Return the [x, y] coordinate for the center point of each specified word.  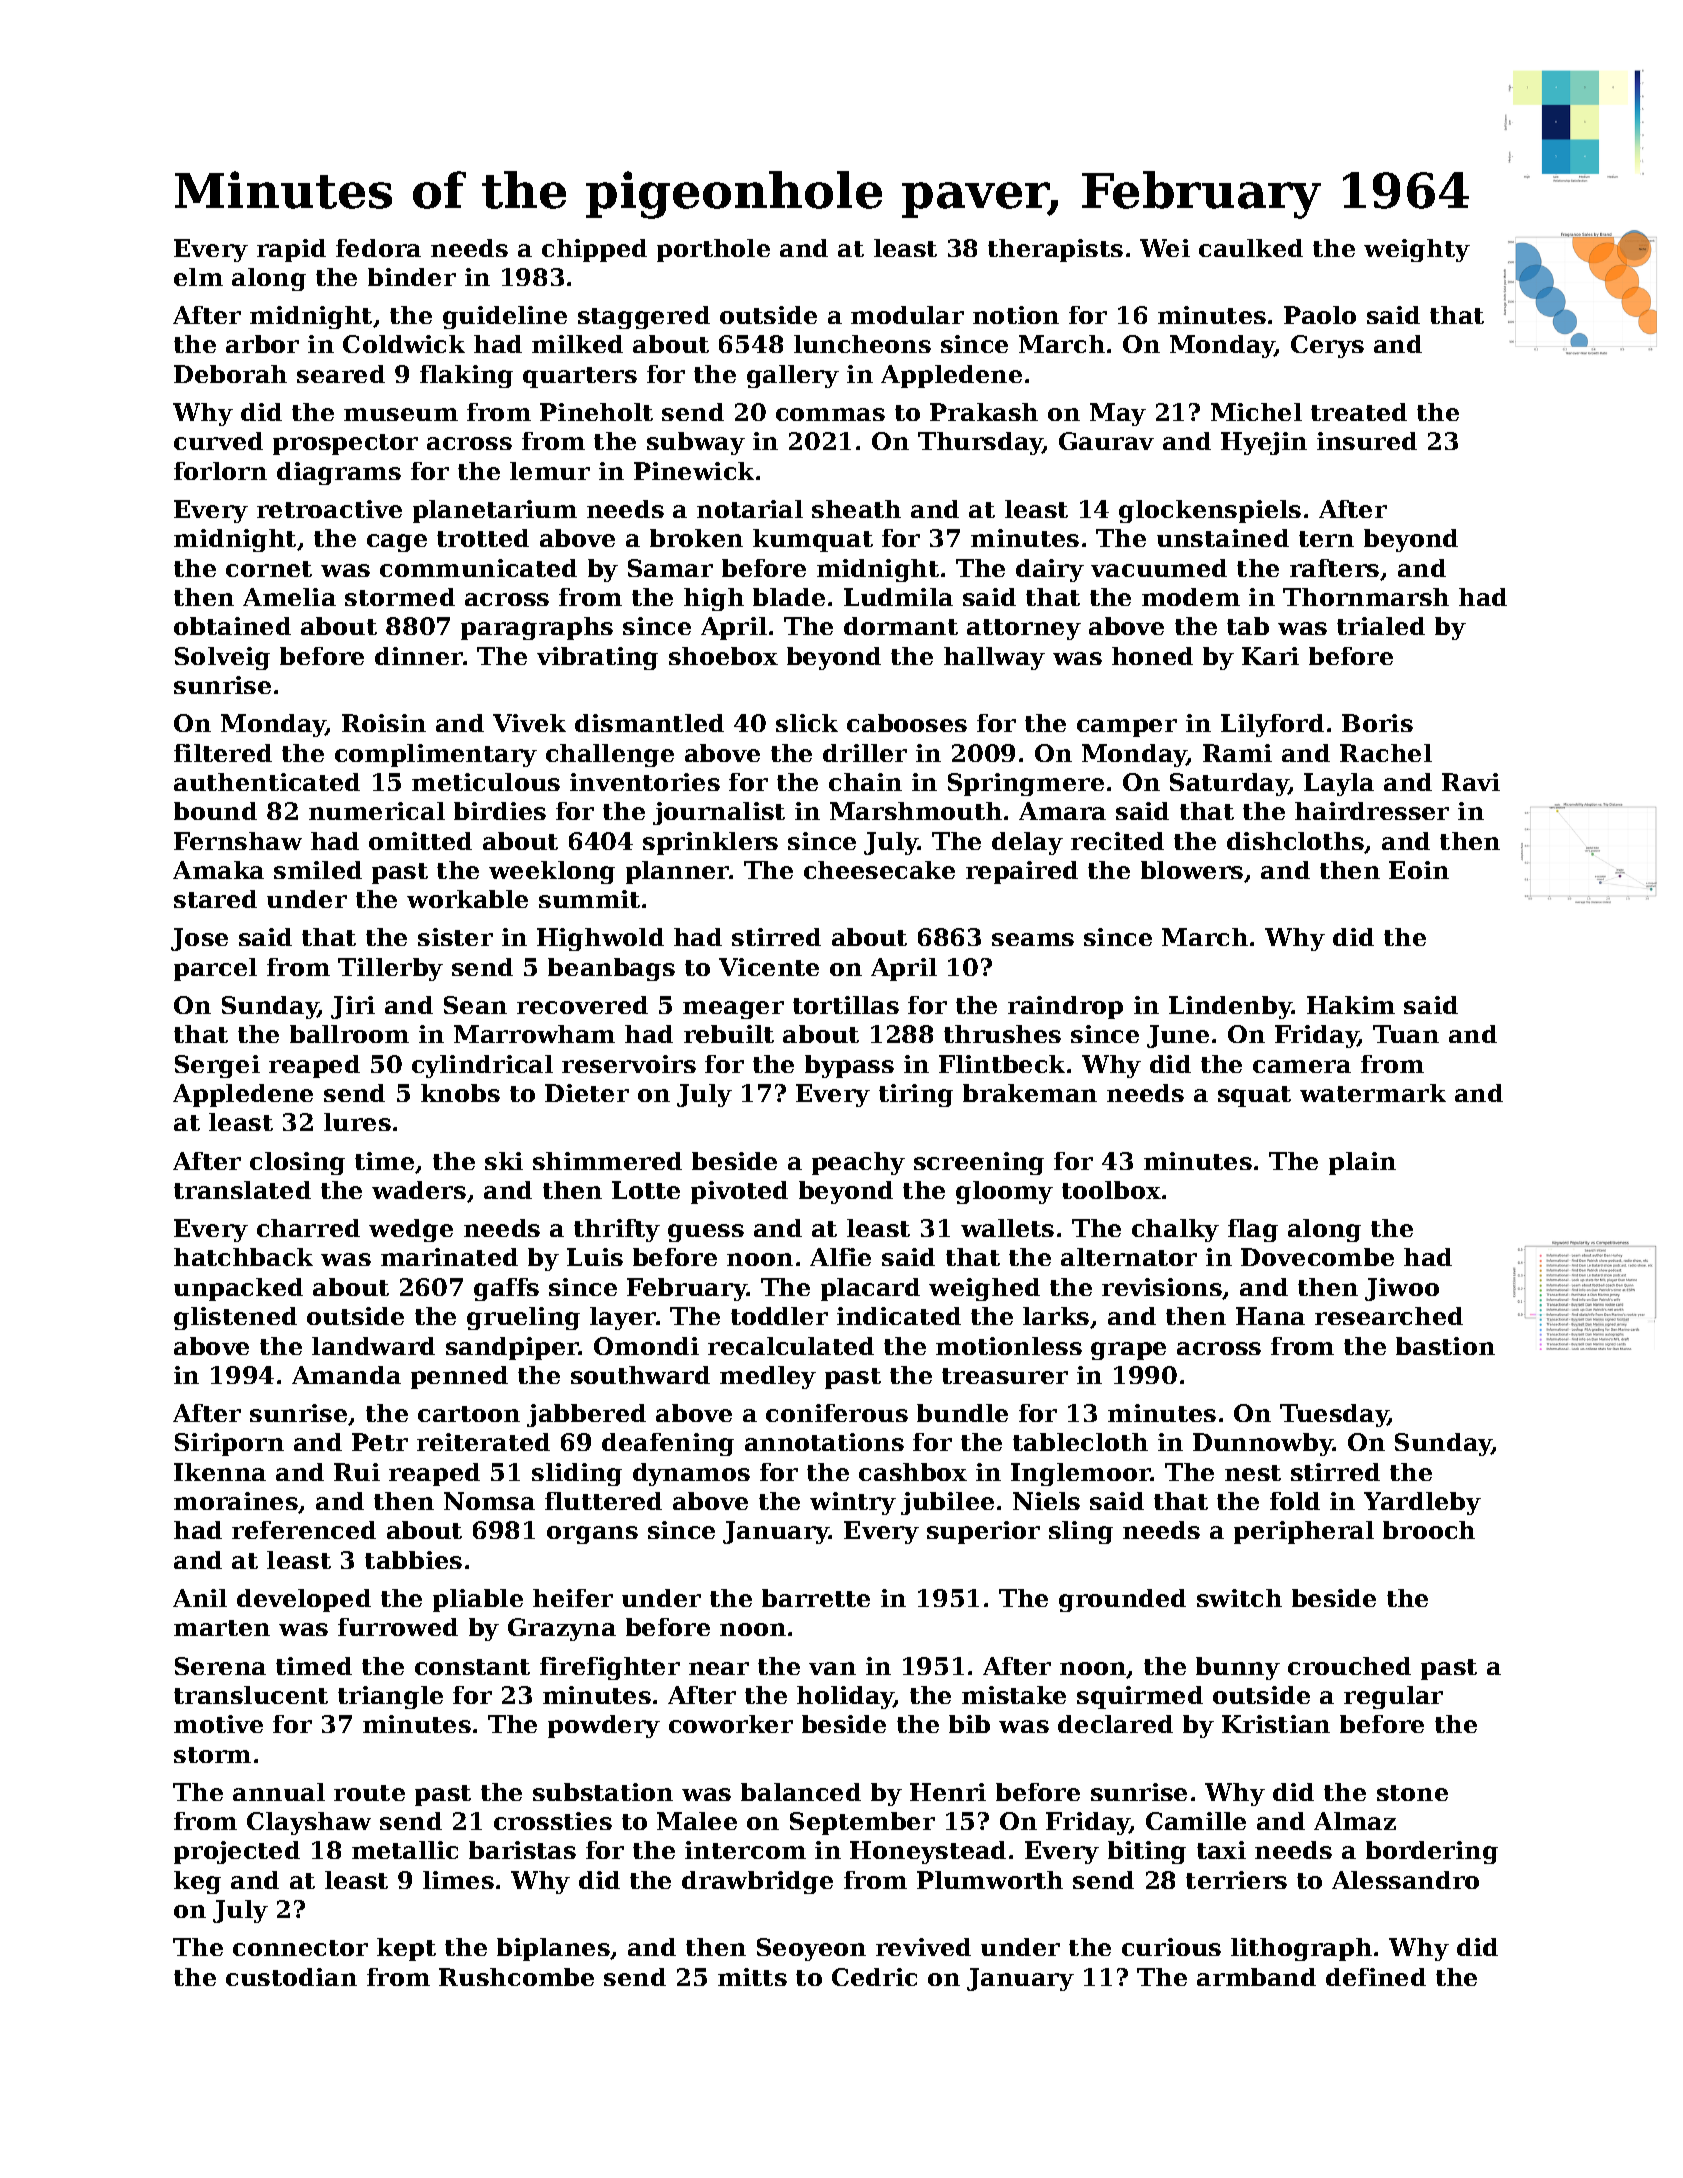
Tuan [1406, 1034]
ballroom [349, 1034]
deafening [668, 1444]
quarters [580, 377]
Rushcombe [516, 1977]
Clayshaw [309, 1823]
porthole [713, 250]
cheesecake [879, 870]
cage [397, 543]
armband [1256, 1977]
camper [1127, 728]
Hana [1270, 1316]
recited [1117, 841]
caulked [1251, 248]
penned [459, 1377]
